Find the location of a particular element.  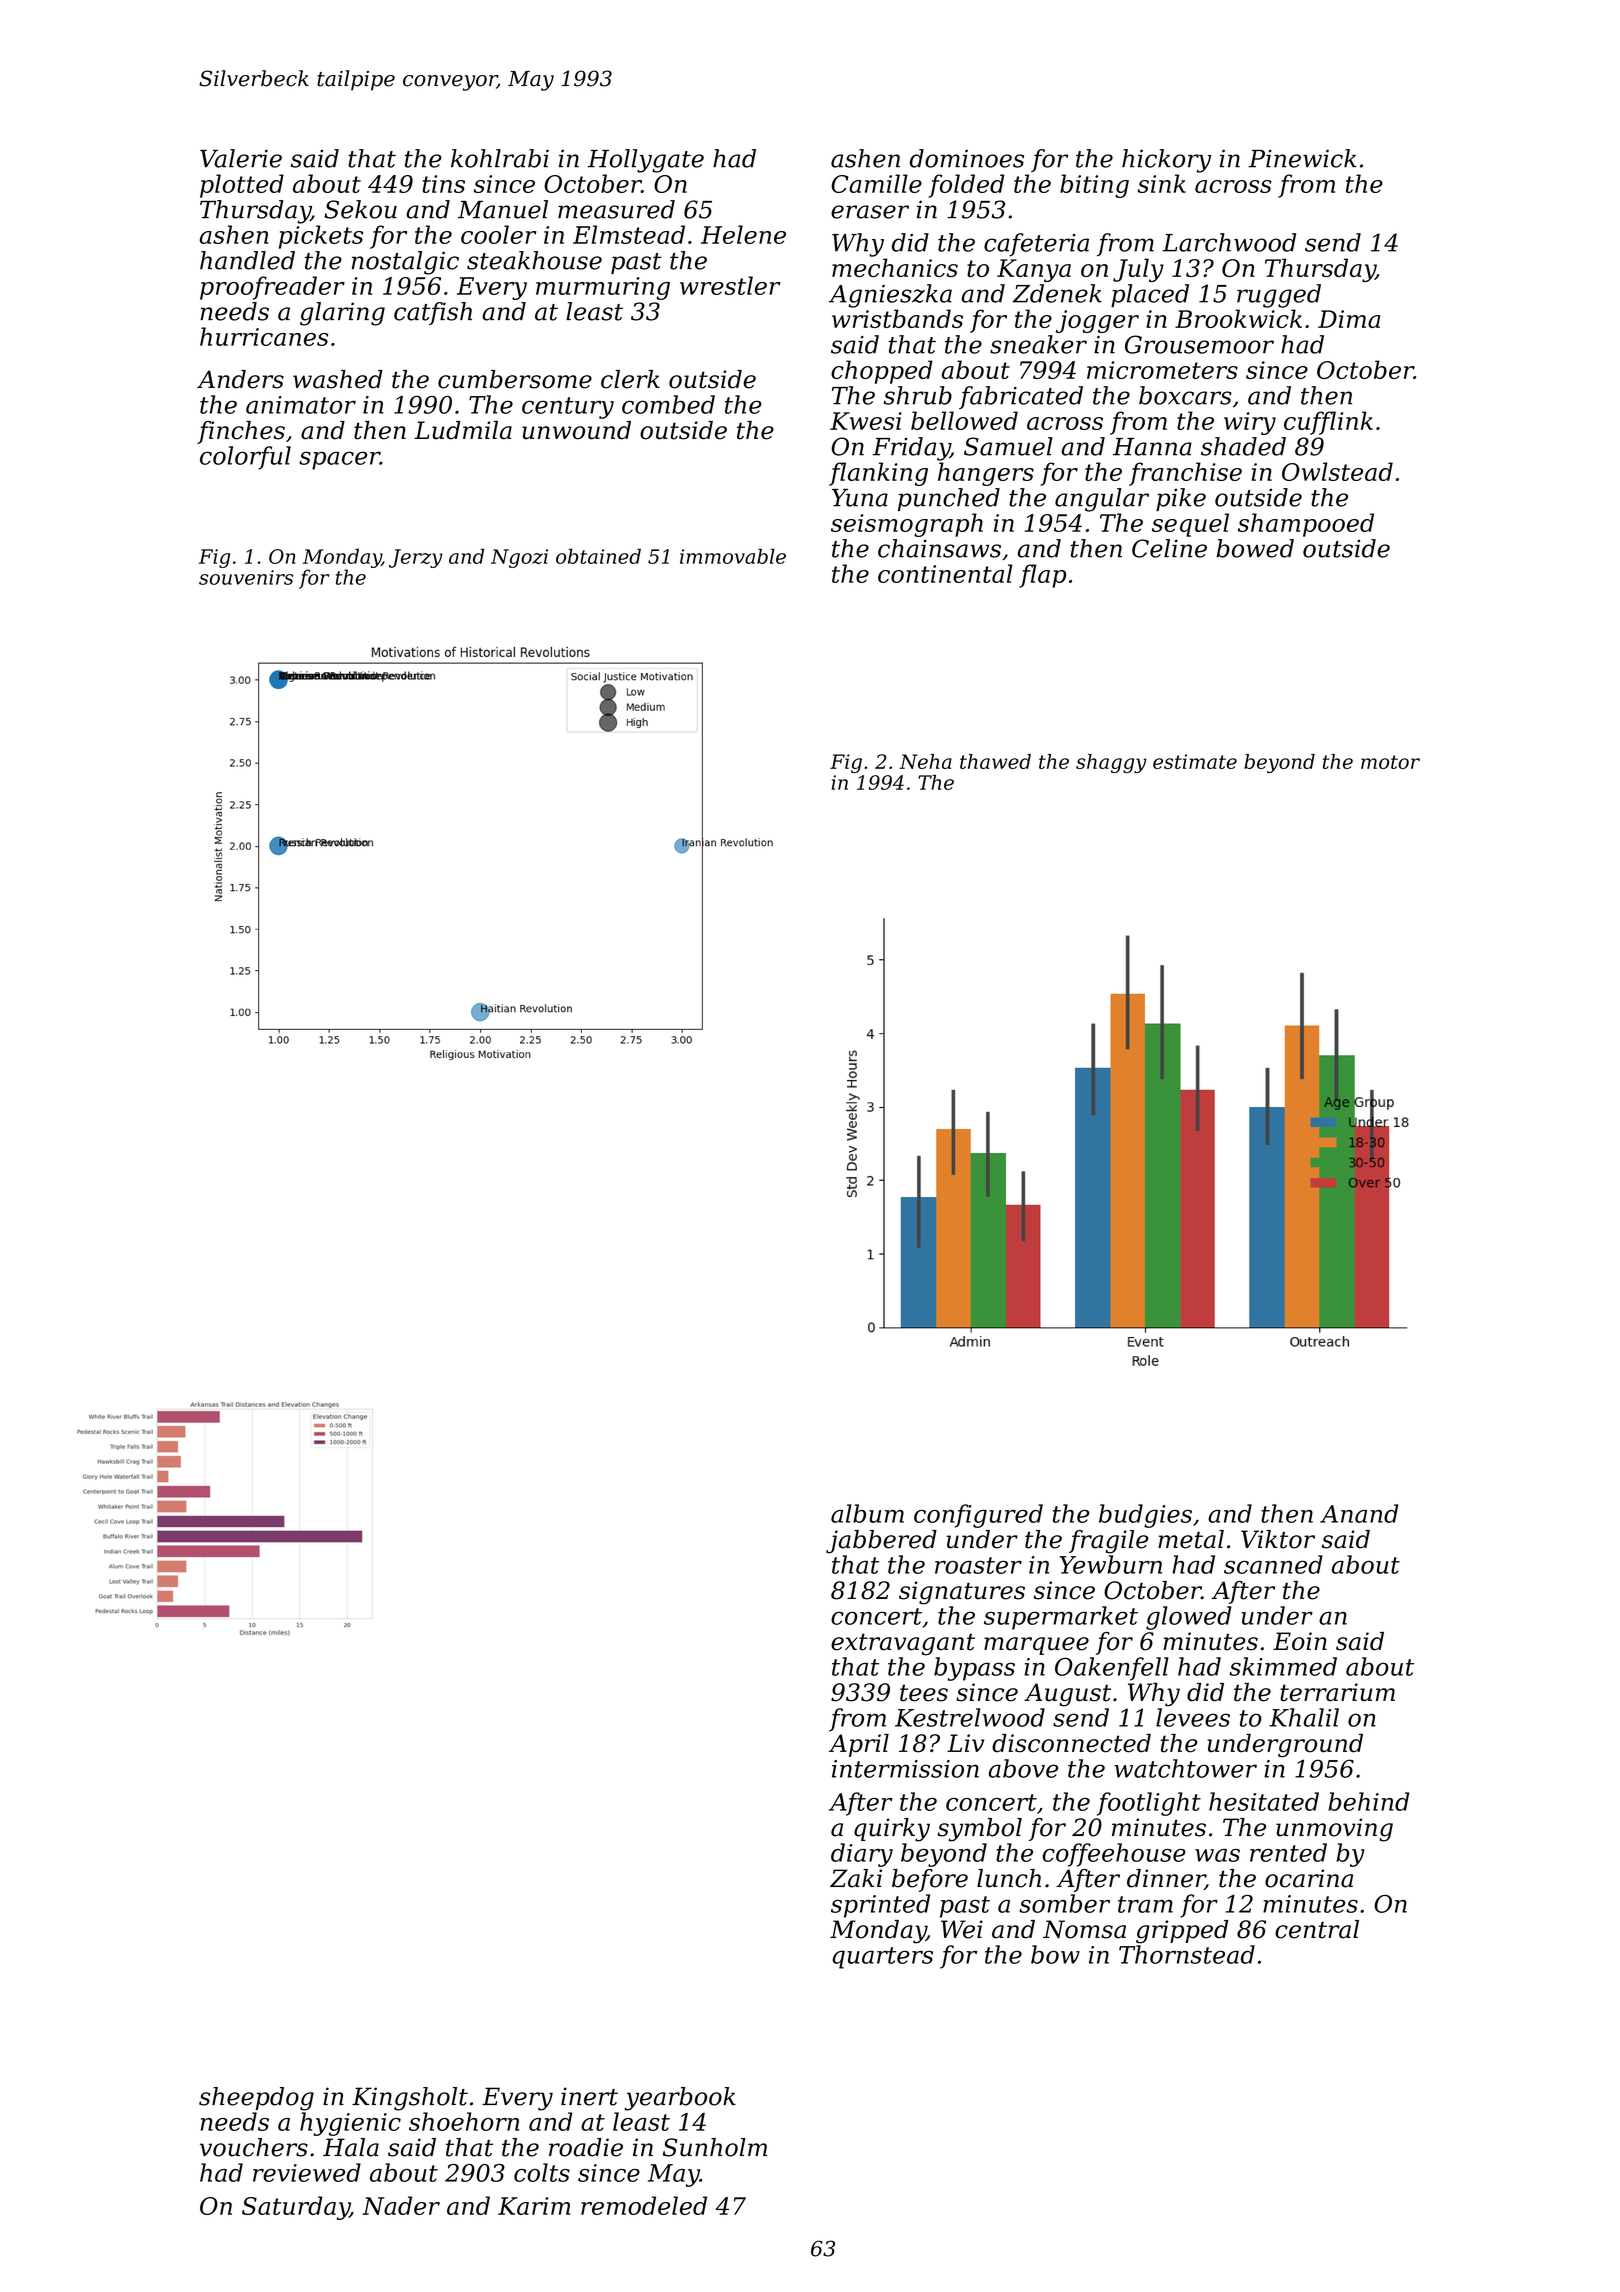

sheepdog is located at coordinates (256, 2099).
